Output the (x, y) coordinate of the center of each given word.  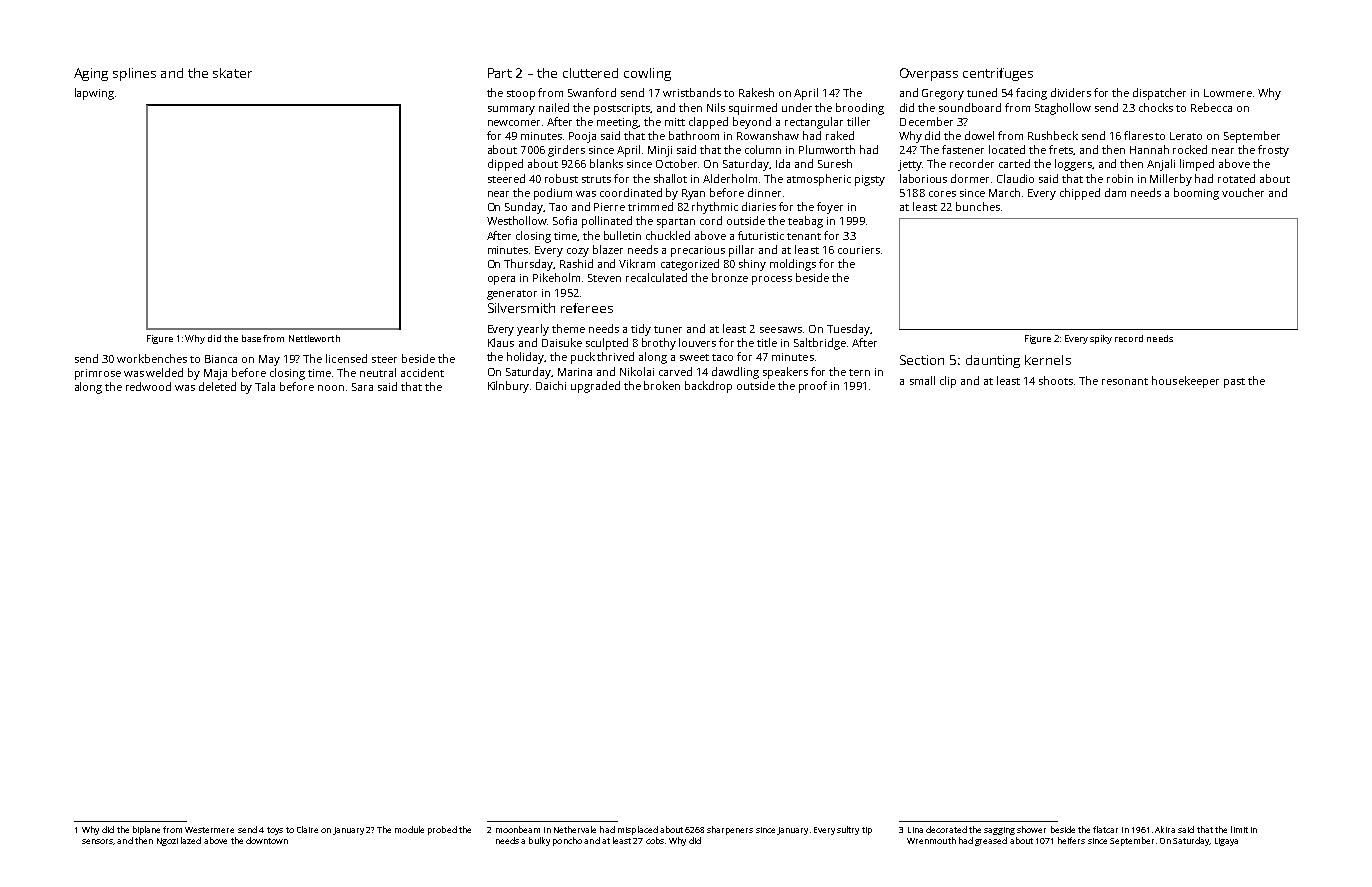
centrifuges (998, 74)
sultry (848, 830)
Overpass (929, 74)
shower (1031, 829)
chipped (1080, 194)
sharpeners (730, 830)
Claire (307, 829)
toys (275, 831)
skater (232, 73)
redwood (148, 386)
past (1234, 383)
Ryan (693, 194)
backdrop (708, 387)
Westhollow (517, 220)
